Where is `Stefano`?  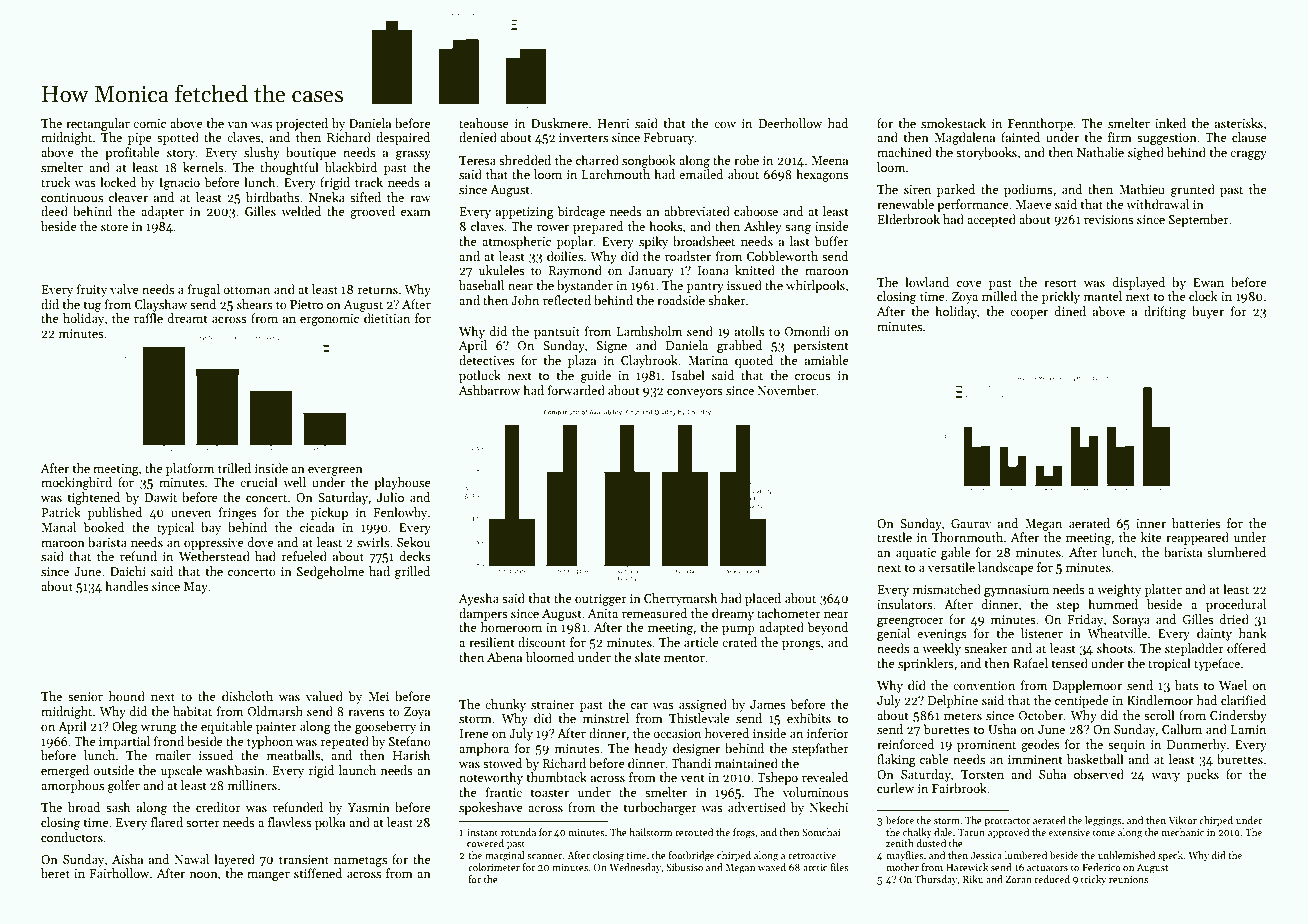
Stefano is located at coordinates (410, 741).
